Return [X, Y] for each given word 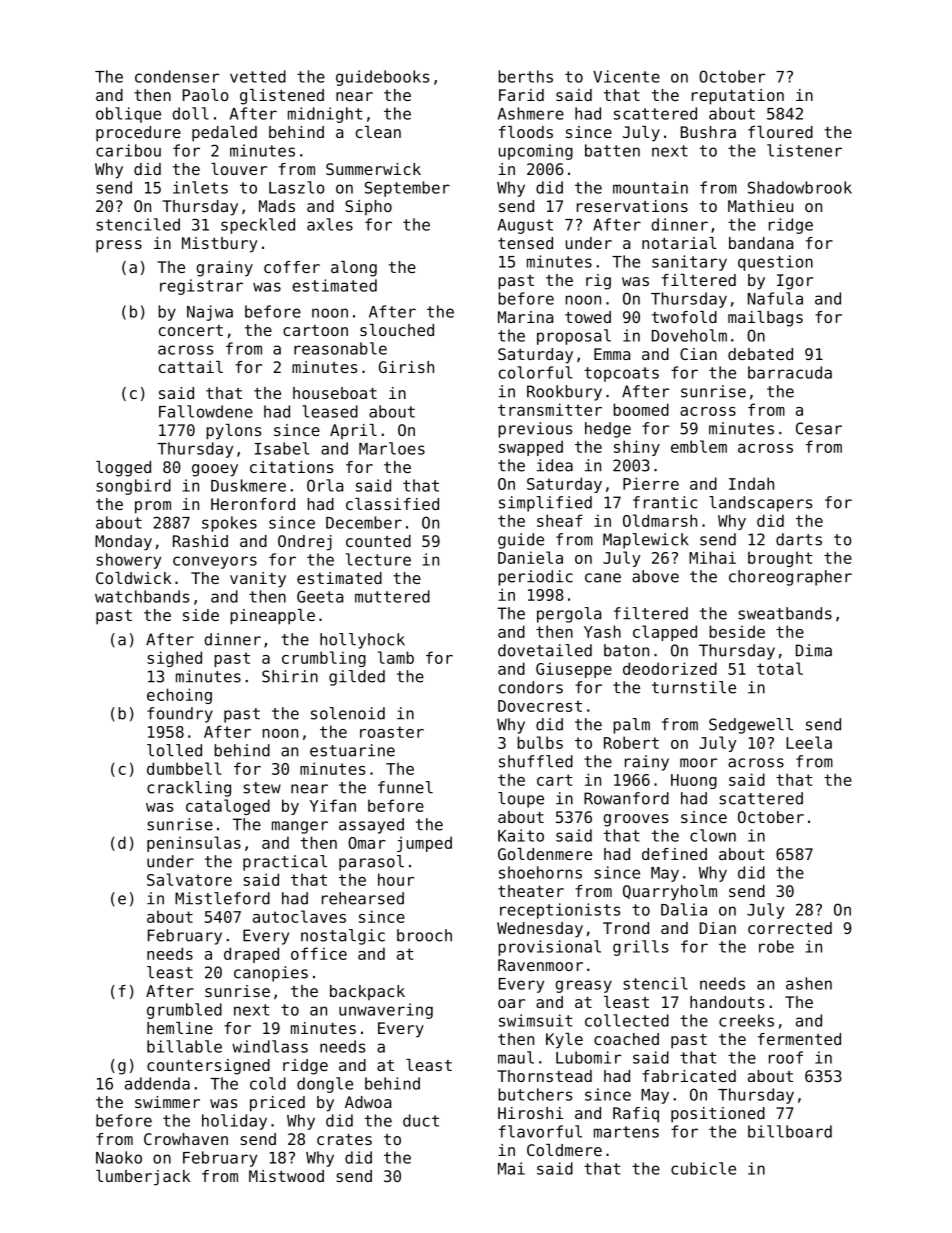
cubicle [703, 1168]
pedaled [224, 134]
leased [330, 411]
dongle [325, 1085]
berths [525, 76]
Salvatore [189, 879]
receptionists [560, 911]
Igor [795, 282]
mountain [650, 187]
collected [627, 1020]
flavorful [540, 1131]
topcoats [621, 374]
